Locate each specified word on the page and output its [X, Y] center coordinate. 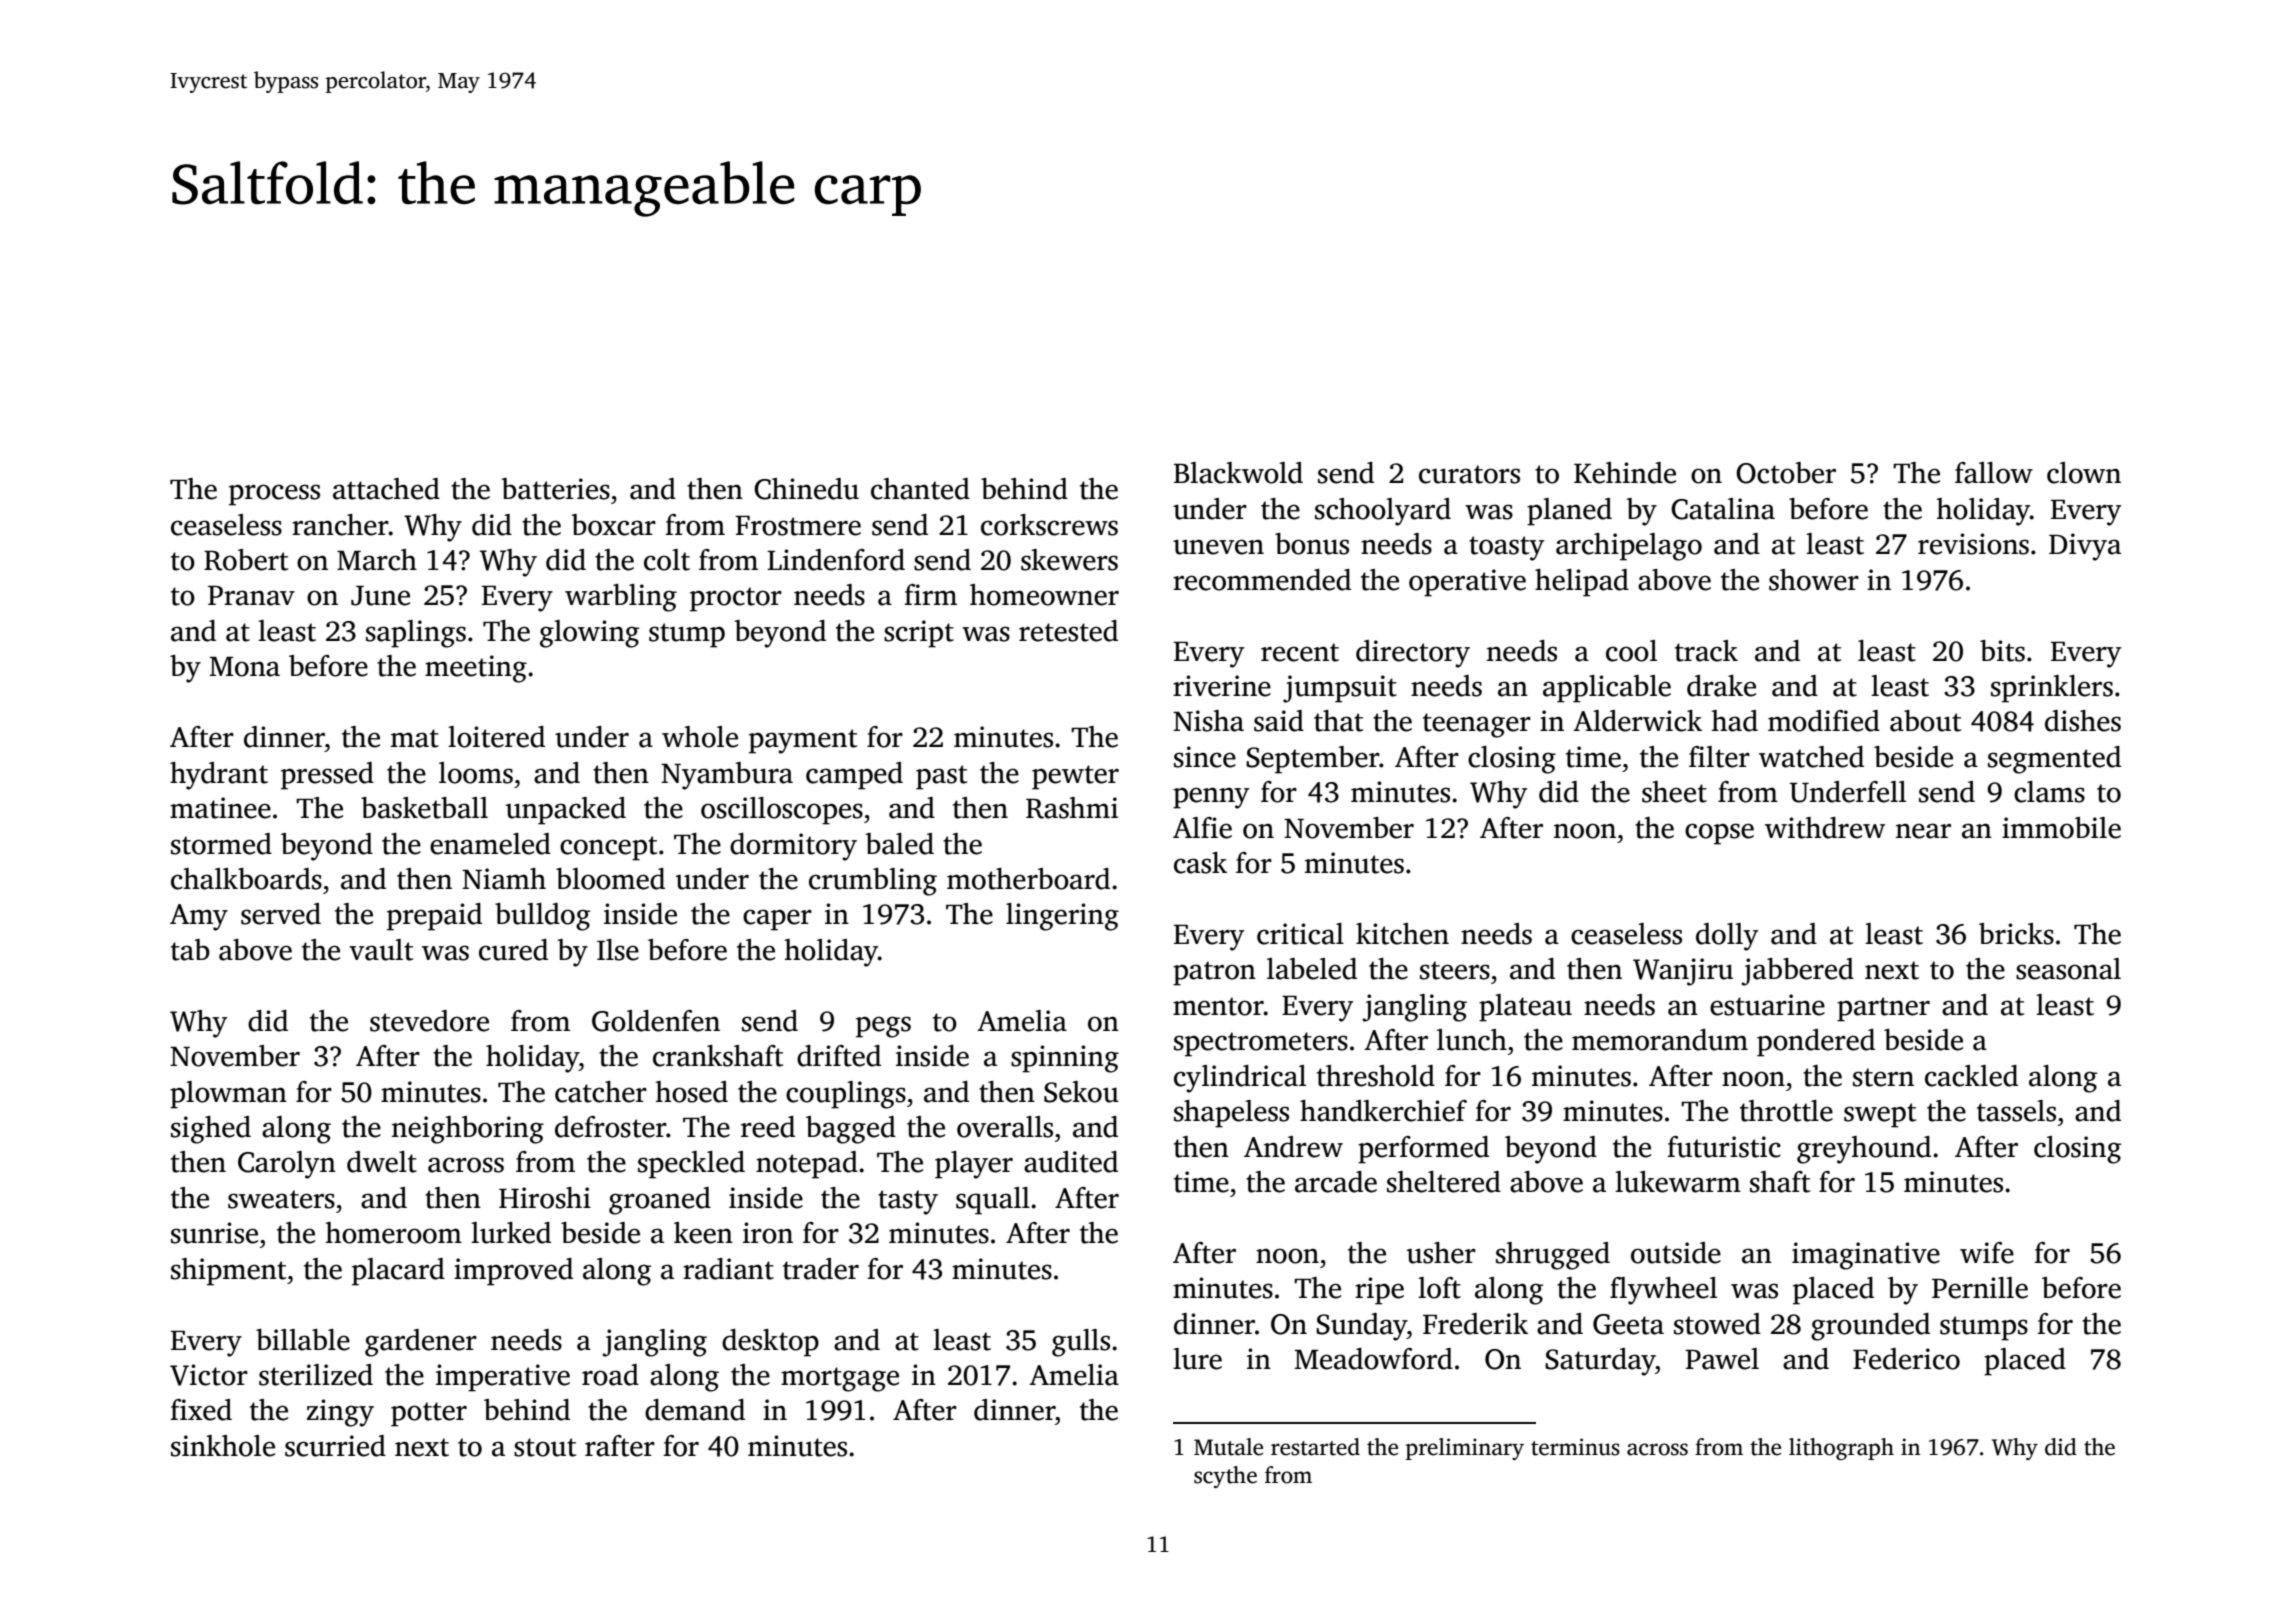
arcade [1336, 1182]
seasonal [2068, 969]
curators [1469, 474]
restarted [1315, 1447]
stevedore [429, 1021]
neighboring [468, 1130]
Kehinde [1625, 473]
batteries [555, 489]
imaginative [1866, 1256]
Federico [1906, 1359]
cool [1631, 651]
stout [545, 1447]
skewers [1069, 560]
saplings [416, 634]
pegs [883, 1027]
